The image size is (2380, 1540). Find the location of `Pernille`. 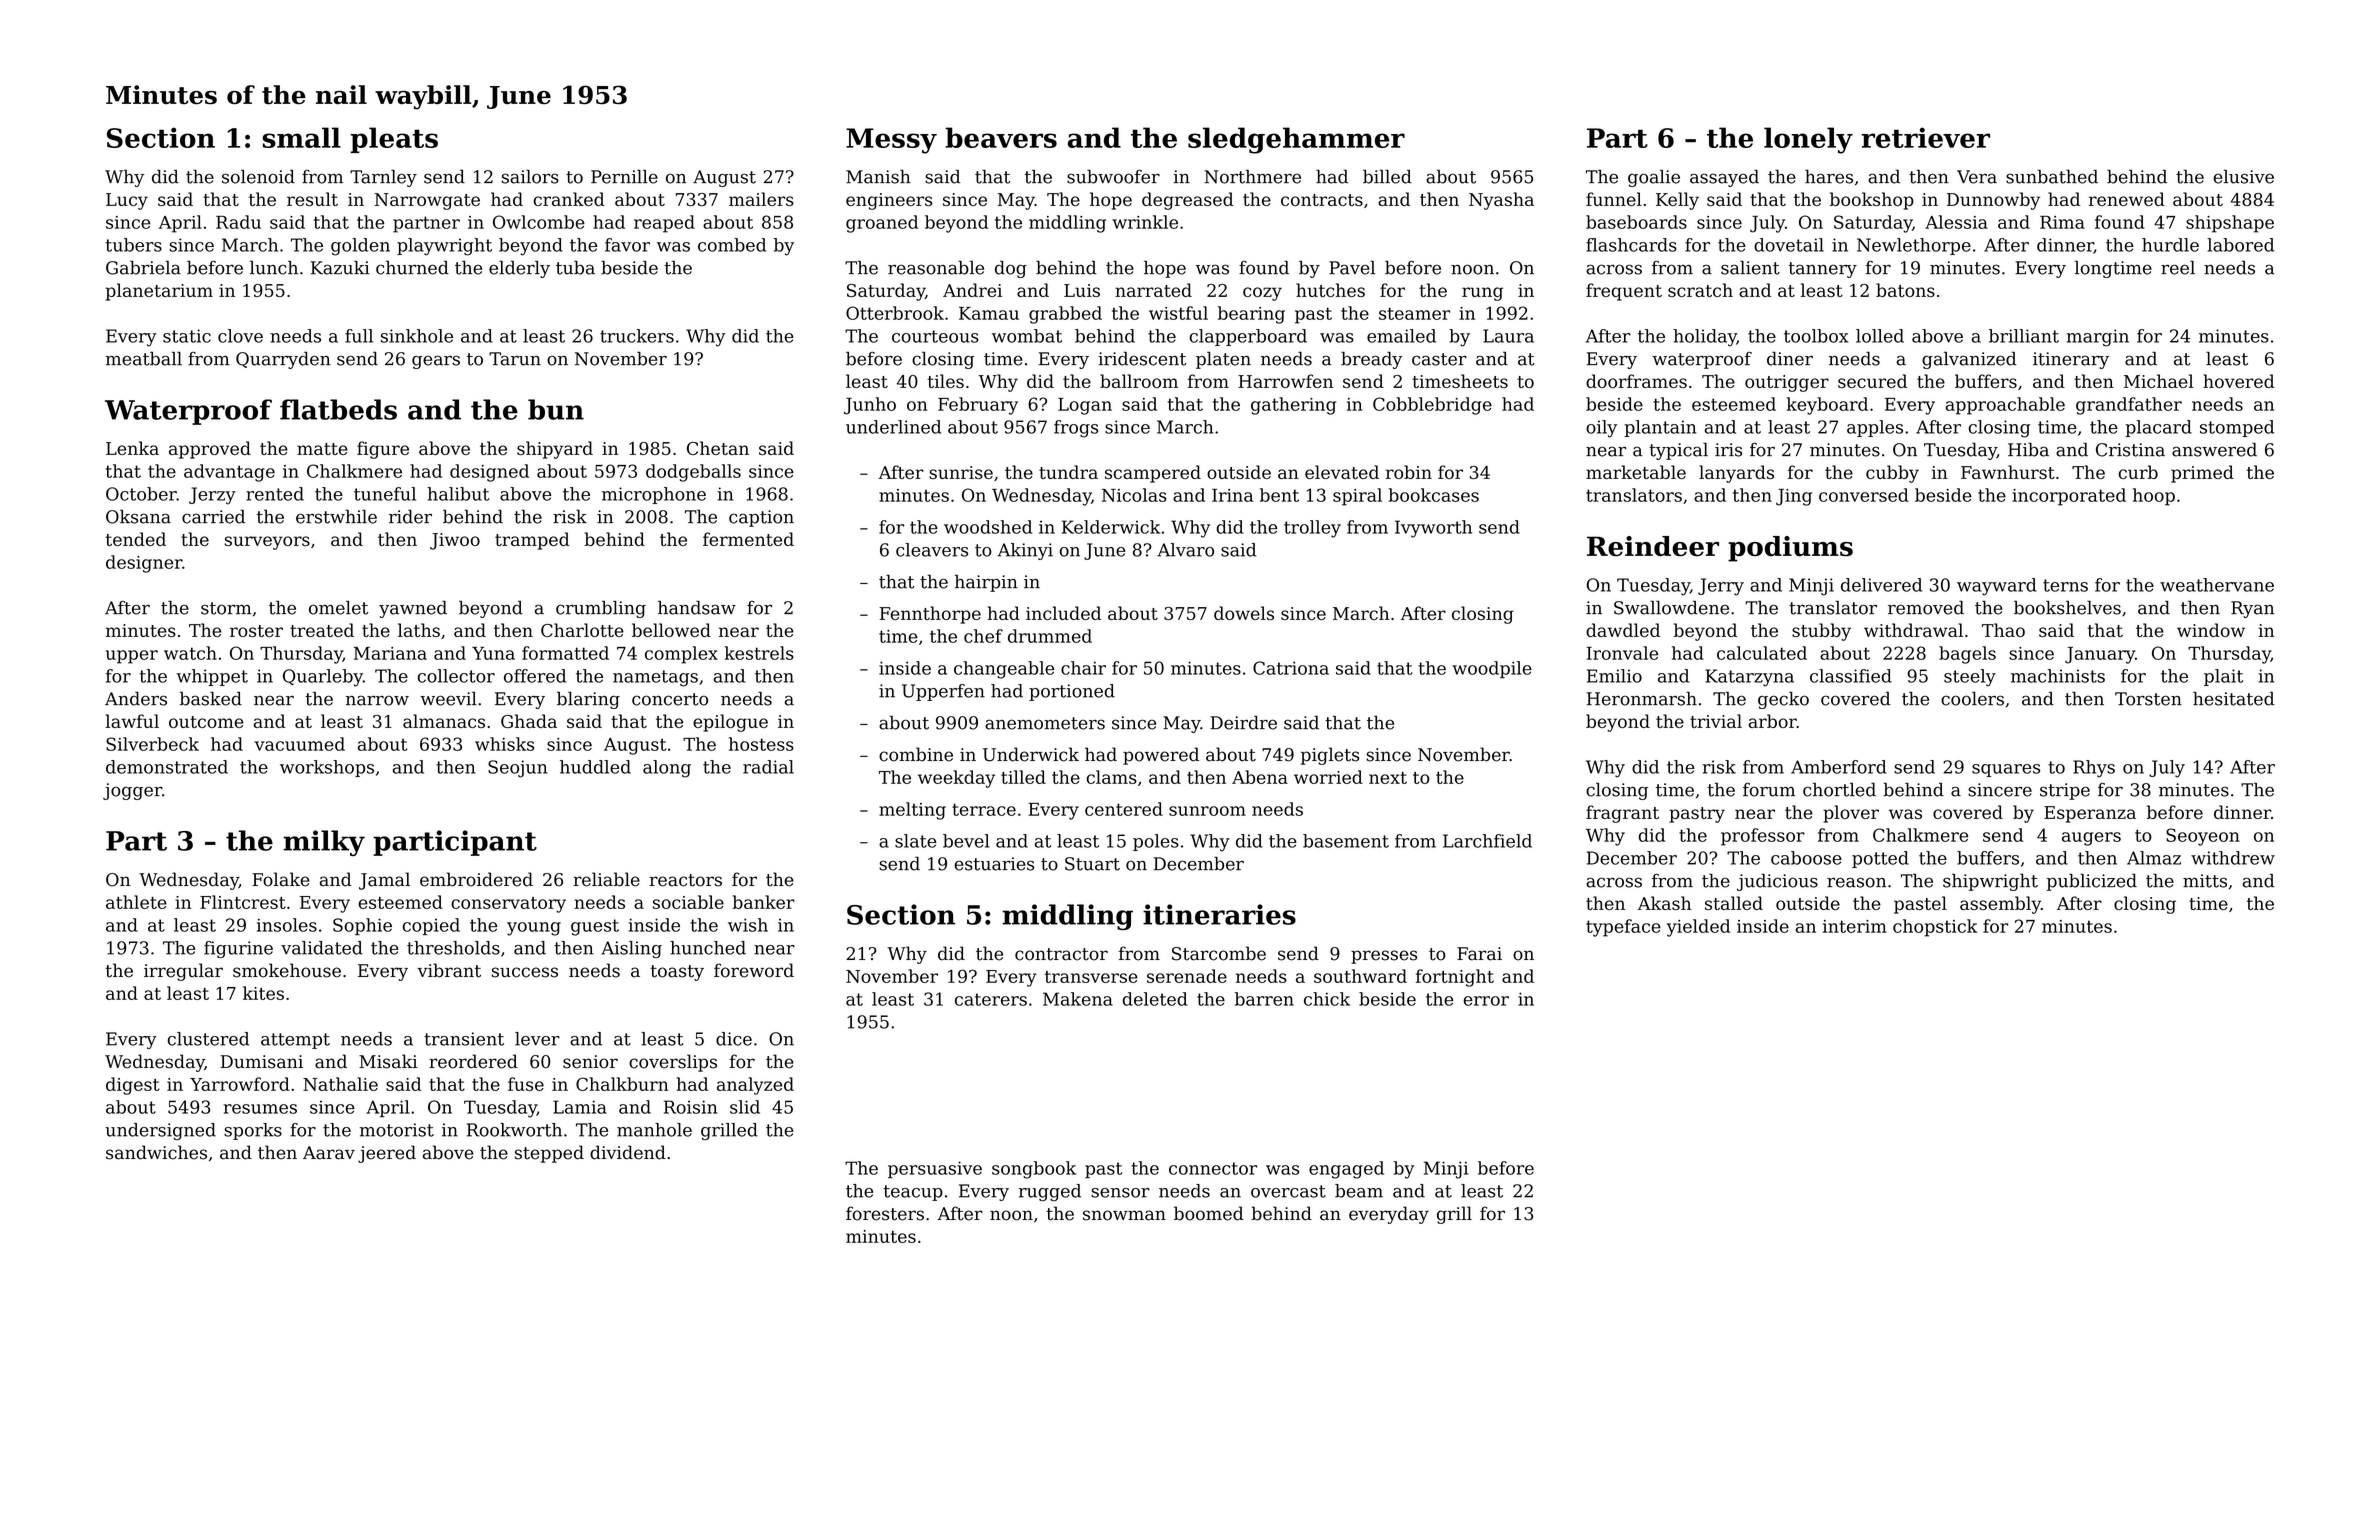

Pernille is located at coordinates (624, 176).
